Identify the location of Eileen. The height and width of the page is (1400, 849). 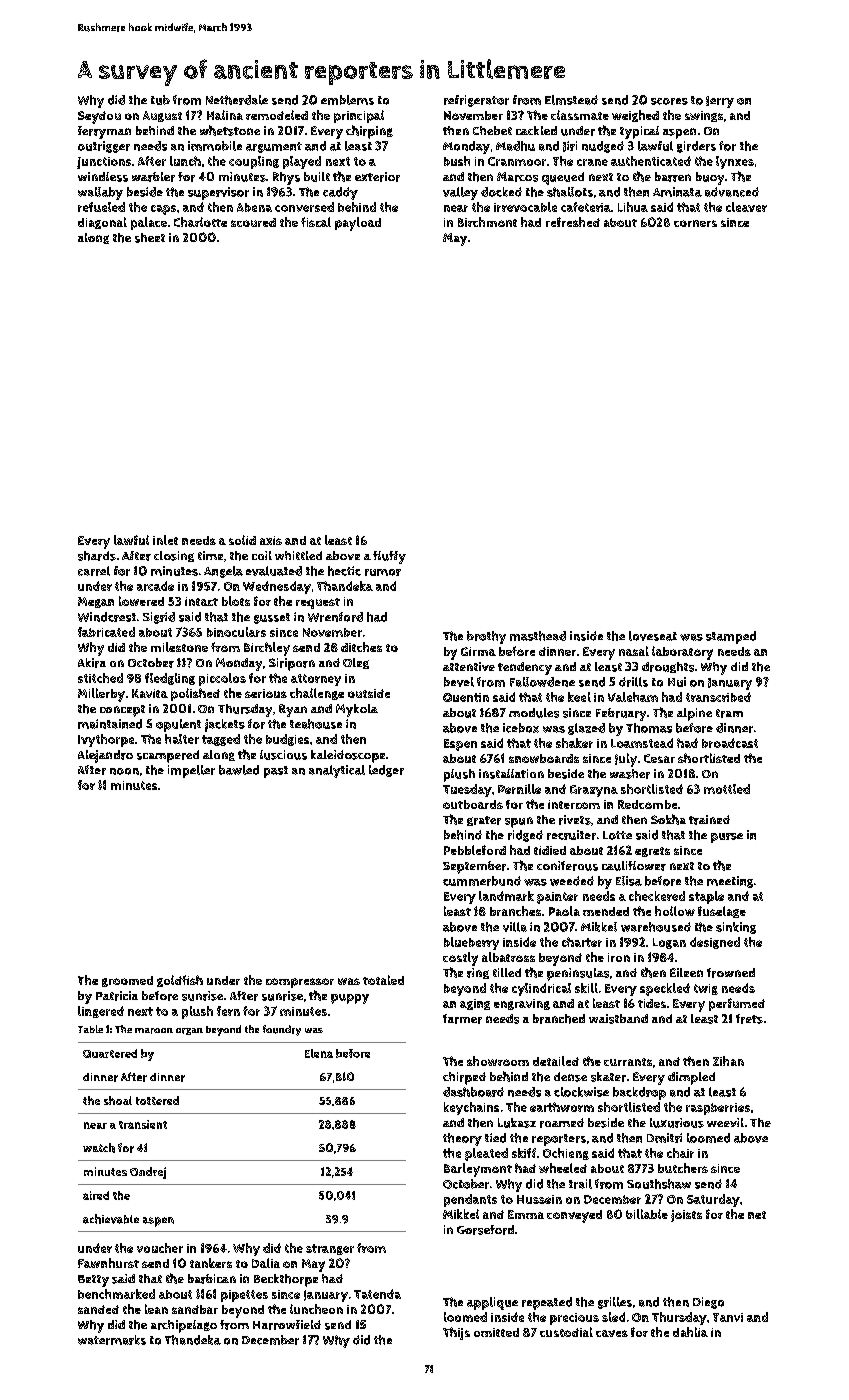
(686, 972).
